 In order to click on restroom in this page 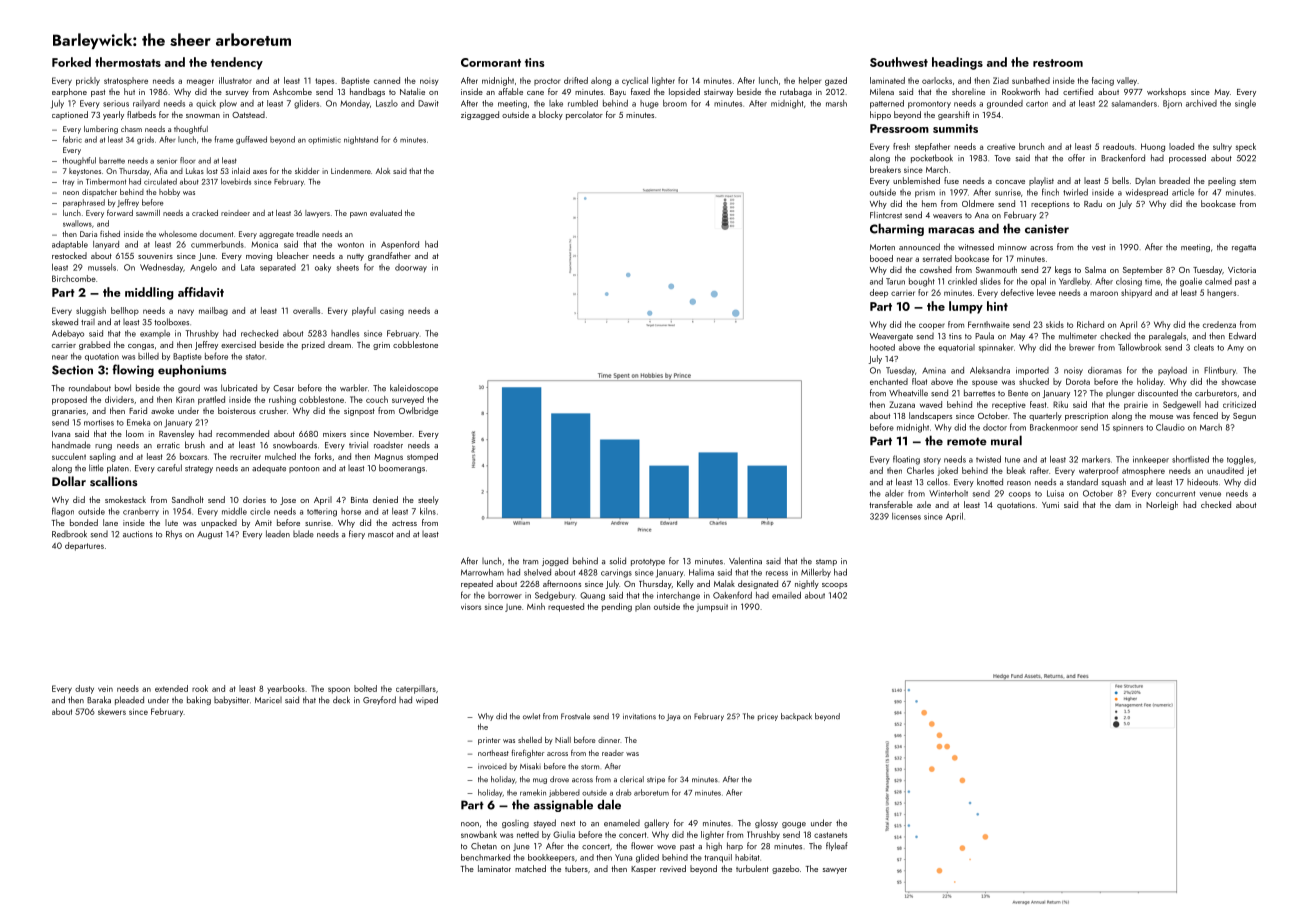, I will do `click(1058, 63)`.
